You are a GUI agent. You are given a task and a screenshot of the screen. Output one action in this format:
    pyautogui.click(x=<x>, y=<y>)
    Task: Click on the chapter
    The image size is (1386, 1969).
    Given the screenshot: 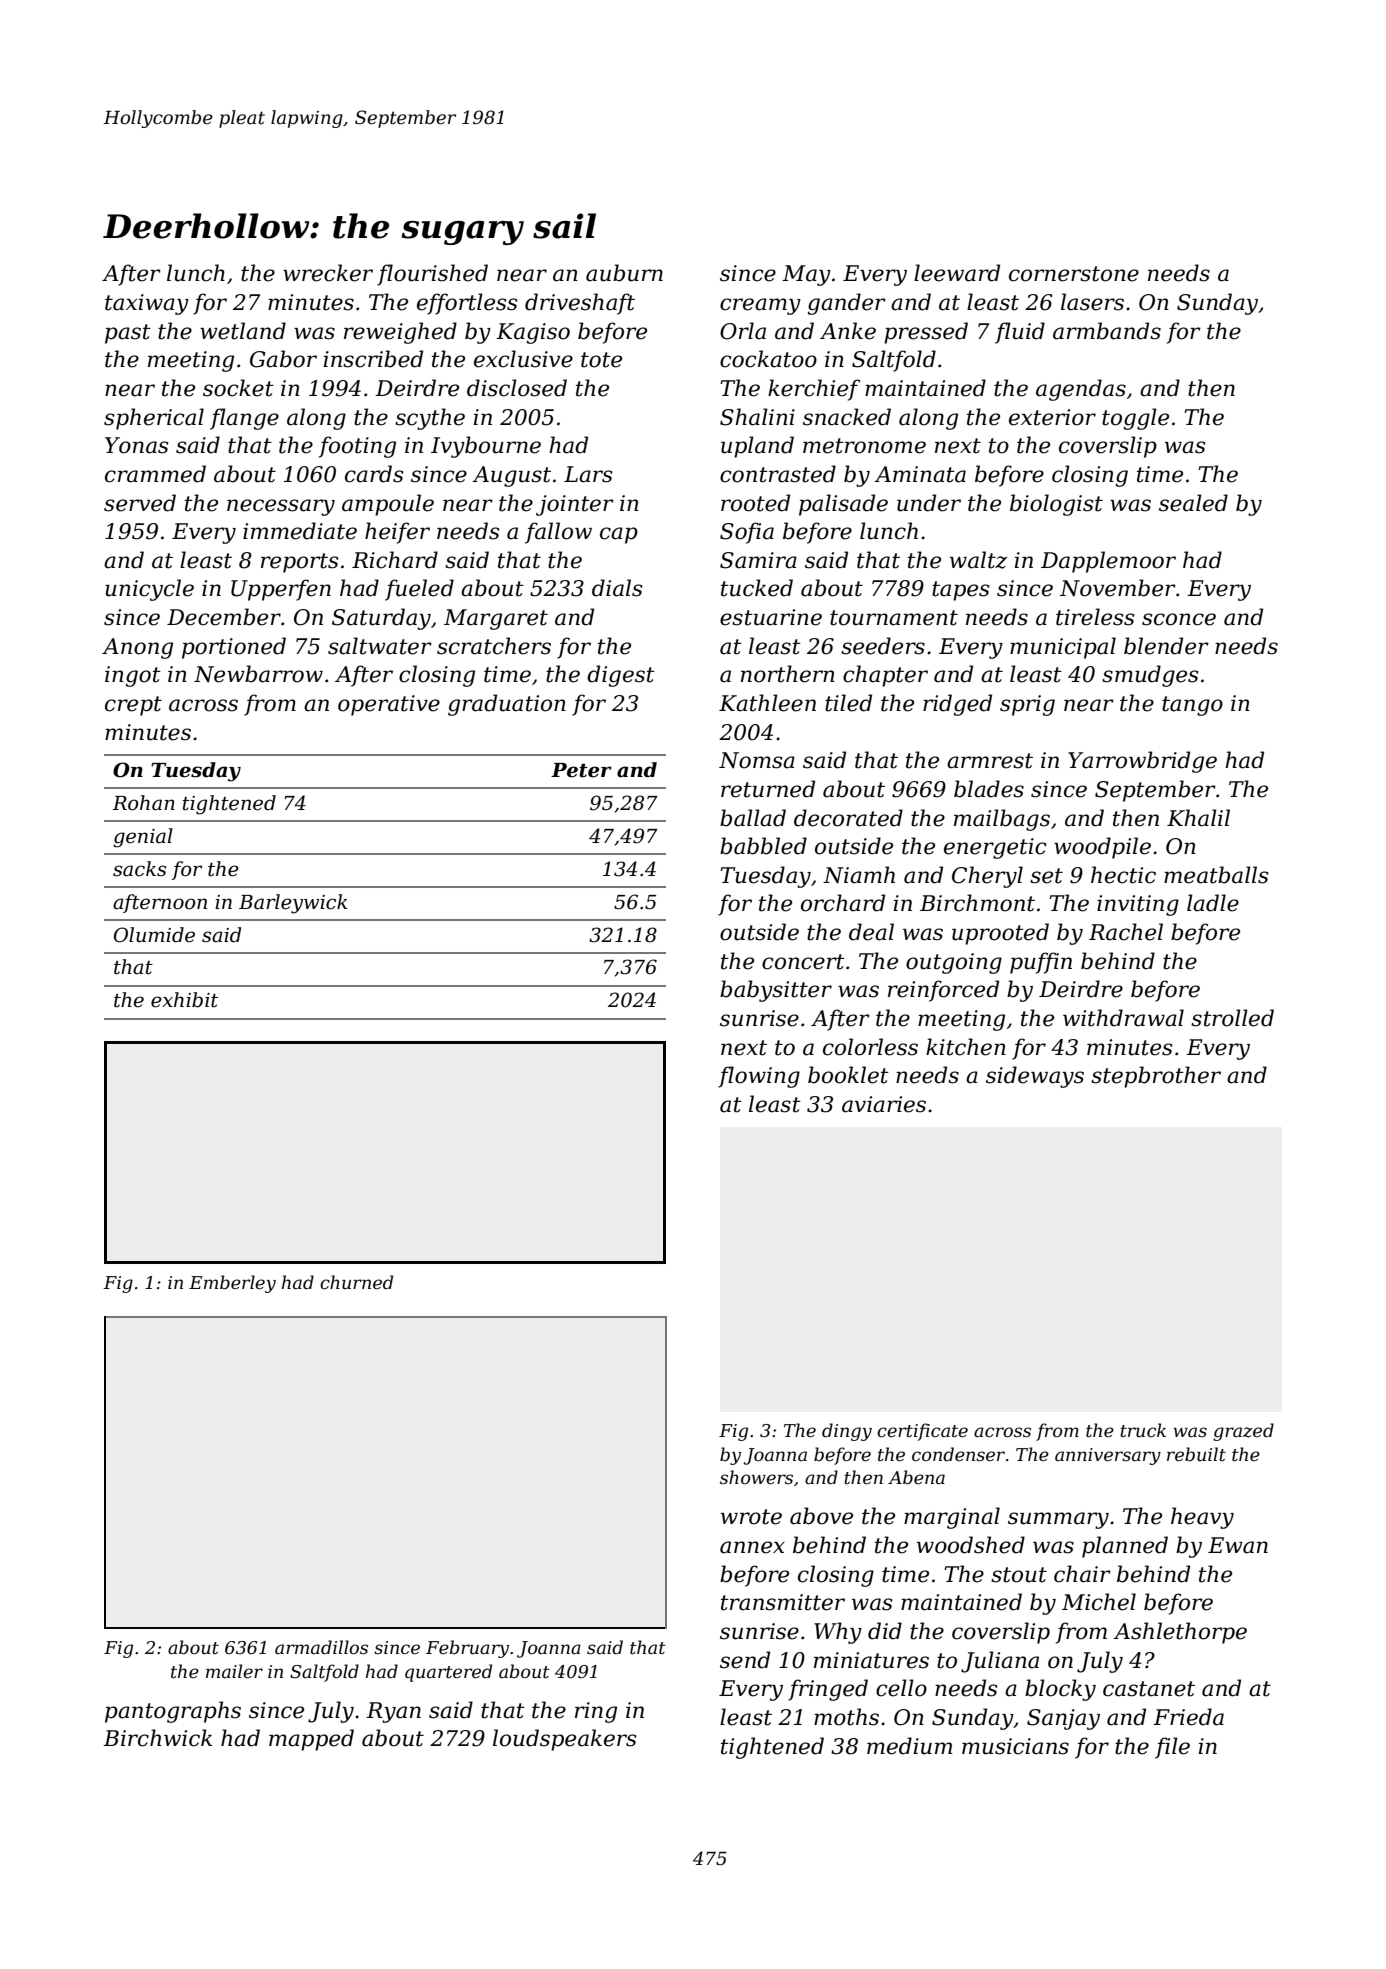 What is the action you would take?
    pyautogui.click(x=885, y=676)
